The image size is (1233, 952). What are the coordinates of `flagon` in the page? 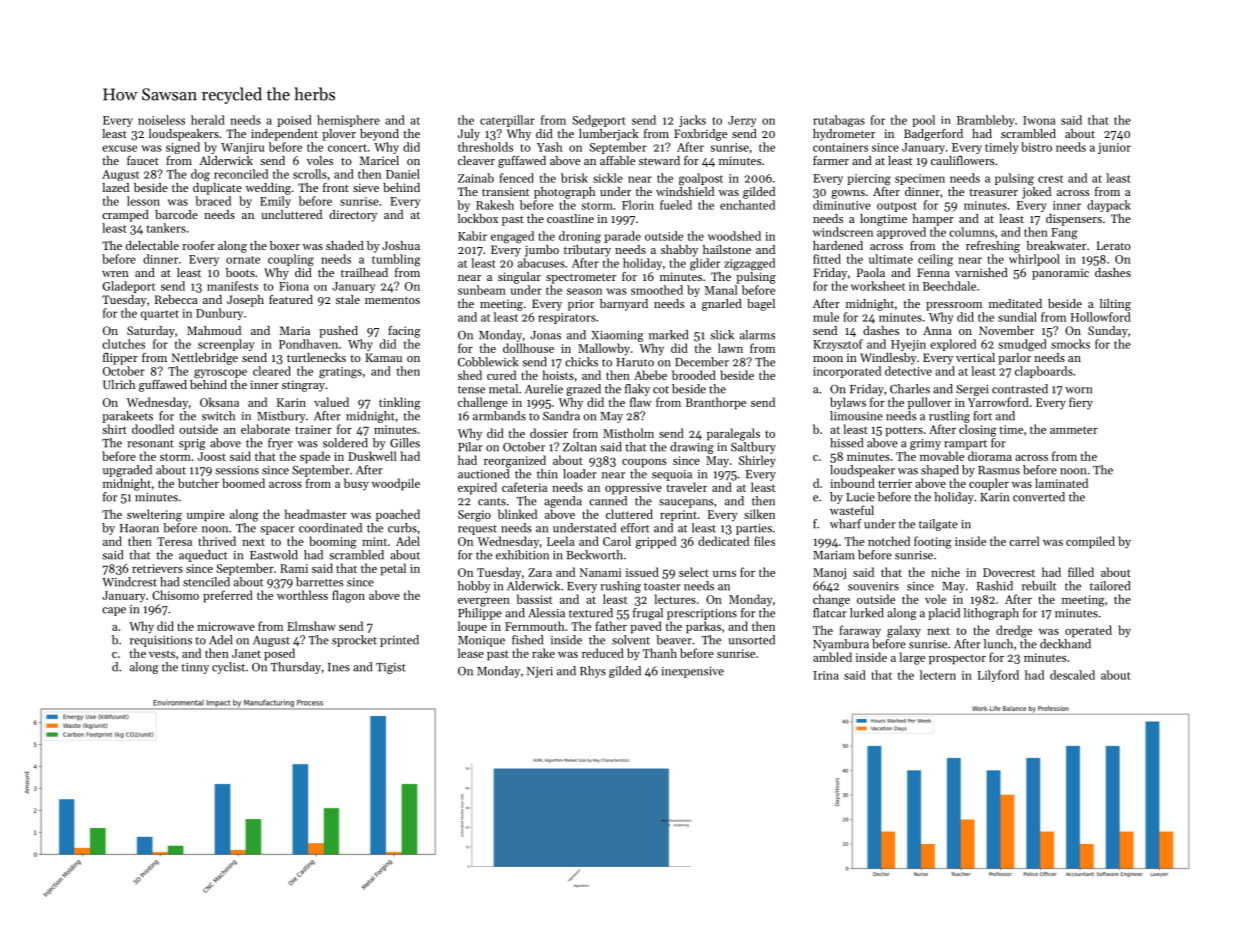 It's located at (348, 596).
